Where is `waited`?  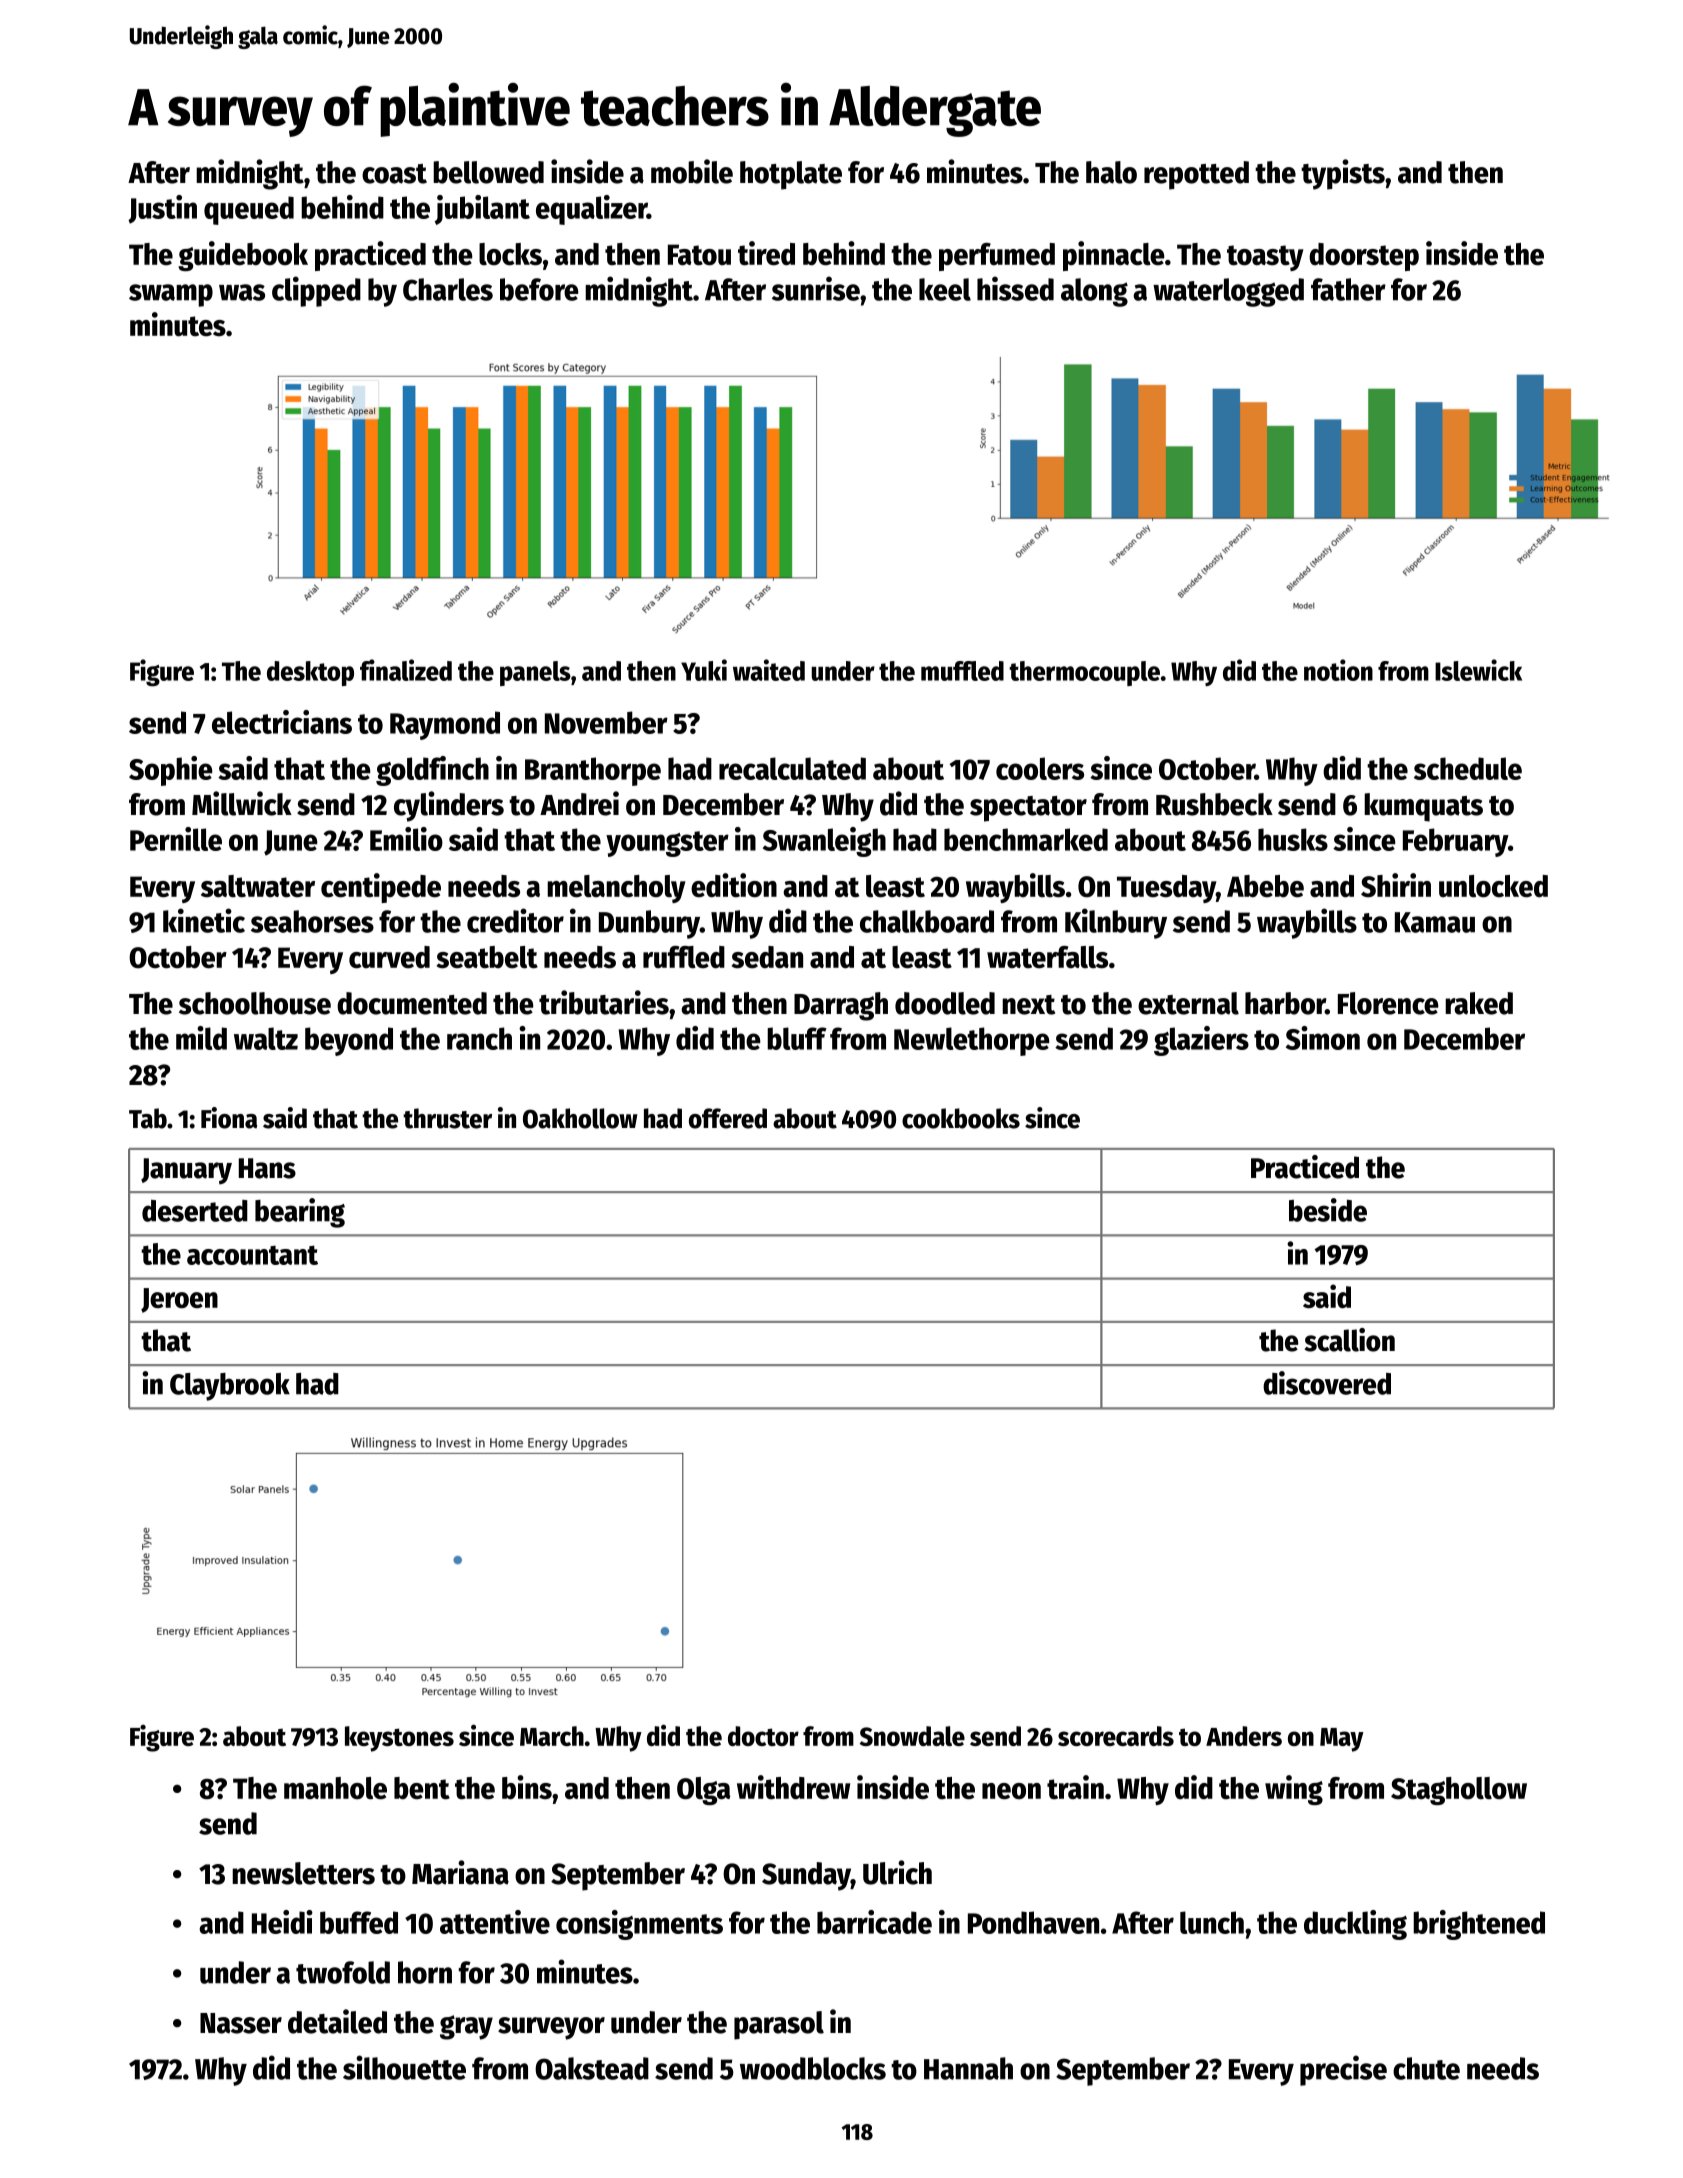
waited is located at coordinates (769, 670).
